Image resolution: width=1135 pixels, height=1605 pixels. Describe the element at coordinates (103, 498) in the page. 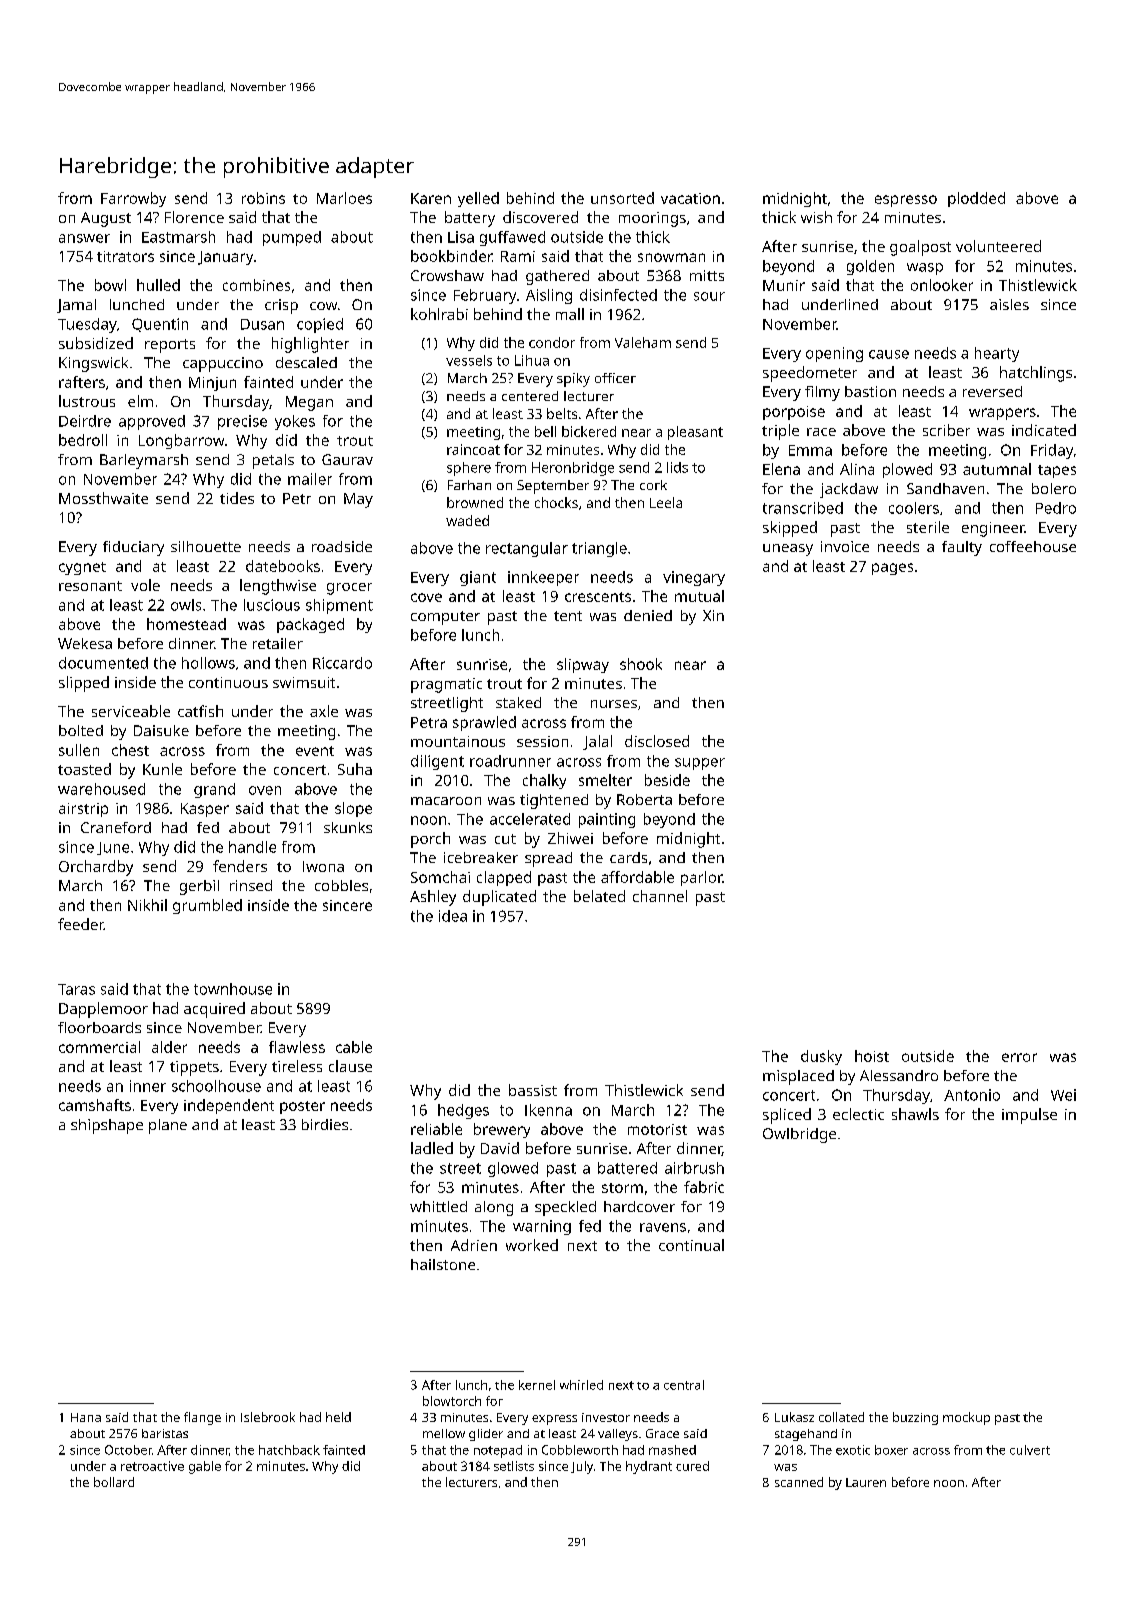

I see `Mossthwaite` at that location.
